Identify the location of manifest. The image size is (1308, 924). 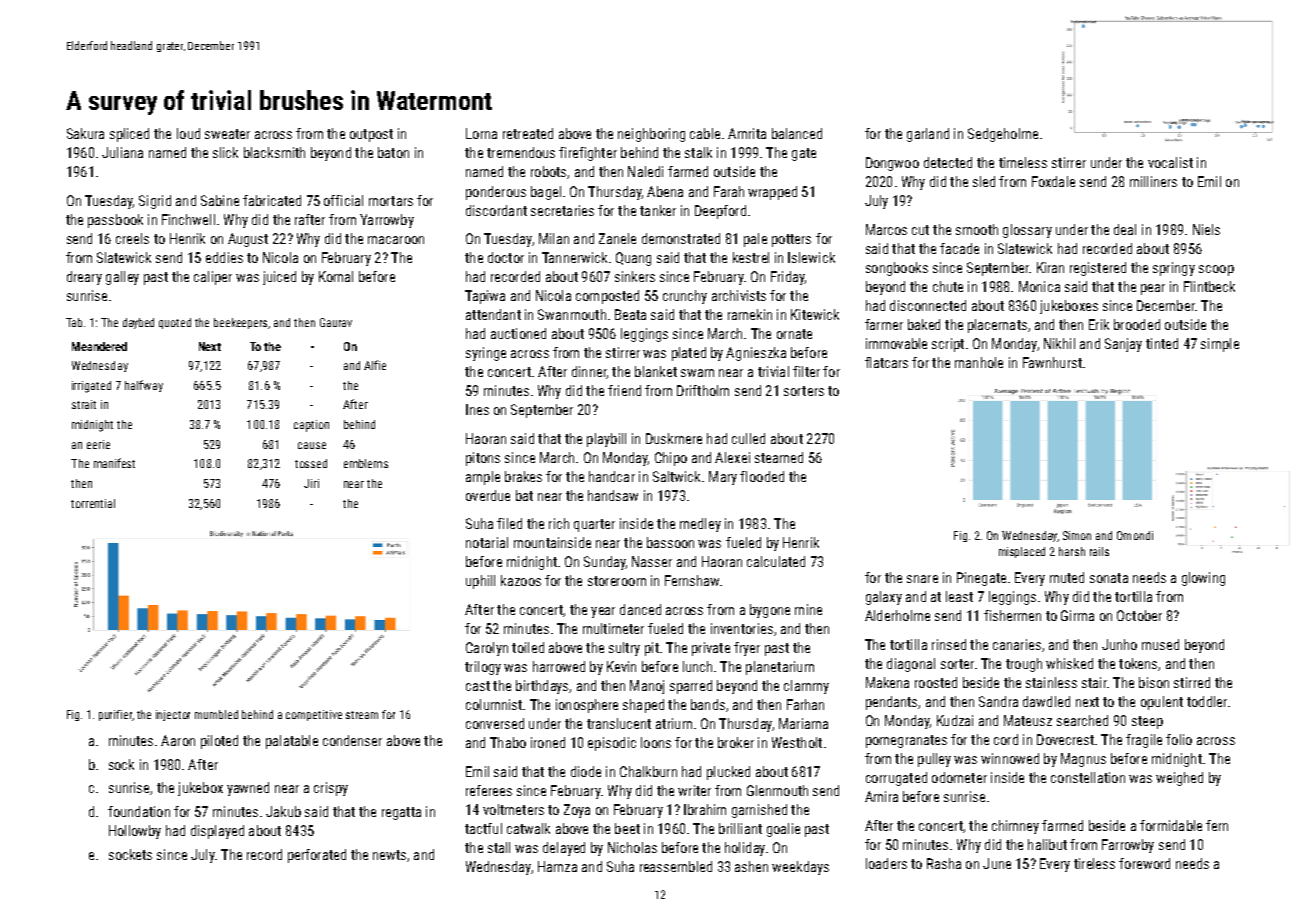
(114, 463).
